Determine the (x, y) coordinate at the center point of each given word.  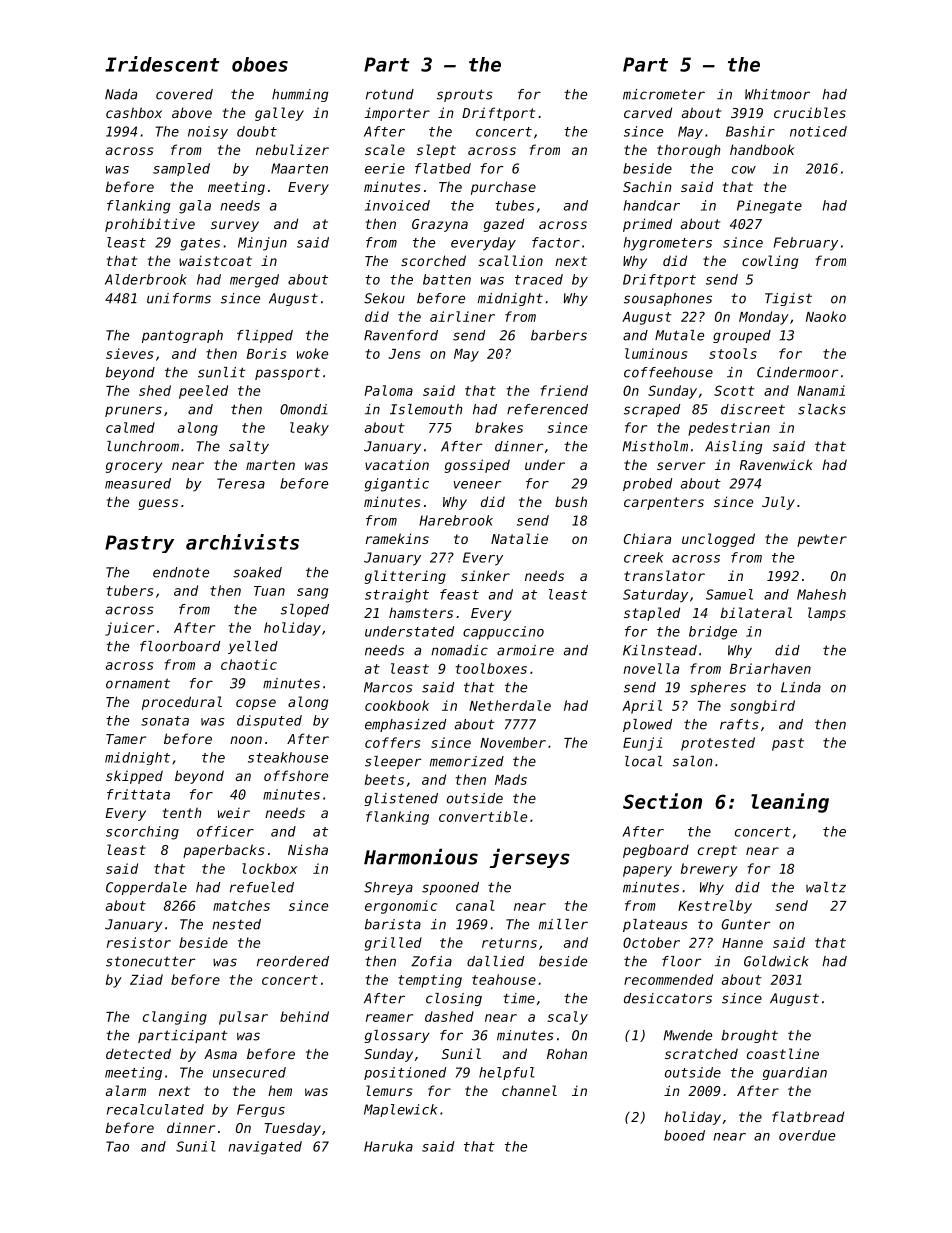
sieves (129, 353)
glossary (397, 1036)
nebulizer (292, 149)
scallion (510, 260)
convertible (483, 816)
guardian (795, 1073)
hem (280, 1090)
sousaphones (668, 299)
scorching (142, 833)
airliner (462, 316)
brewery (709, 870)
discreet (753, 409)
